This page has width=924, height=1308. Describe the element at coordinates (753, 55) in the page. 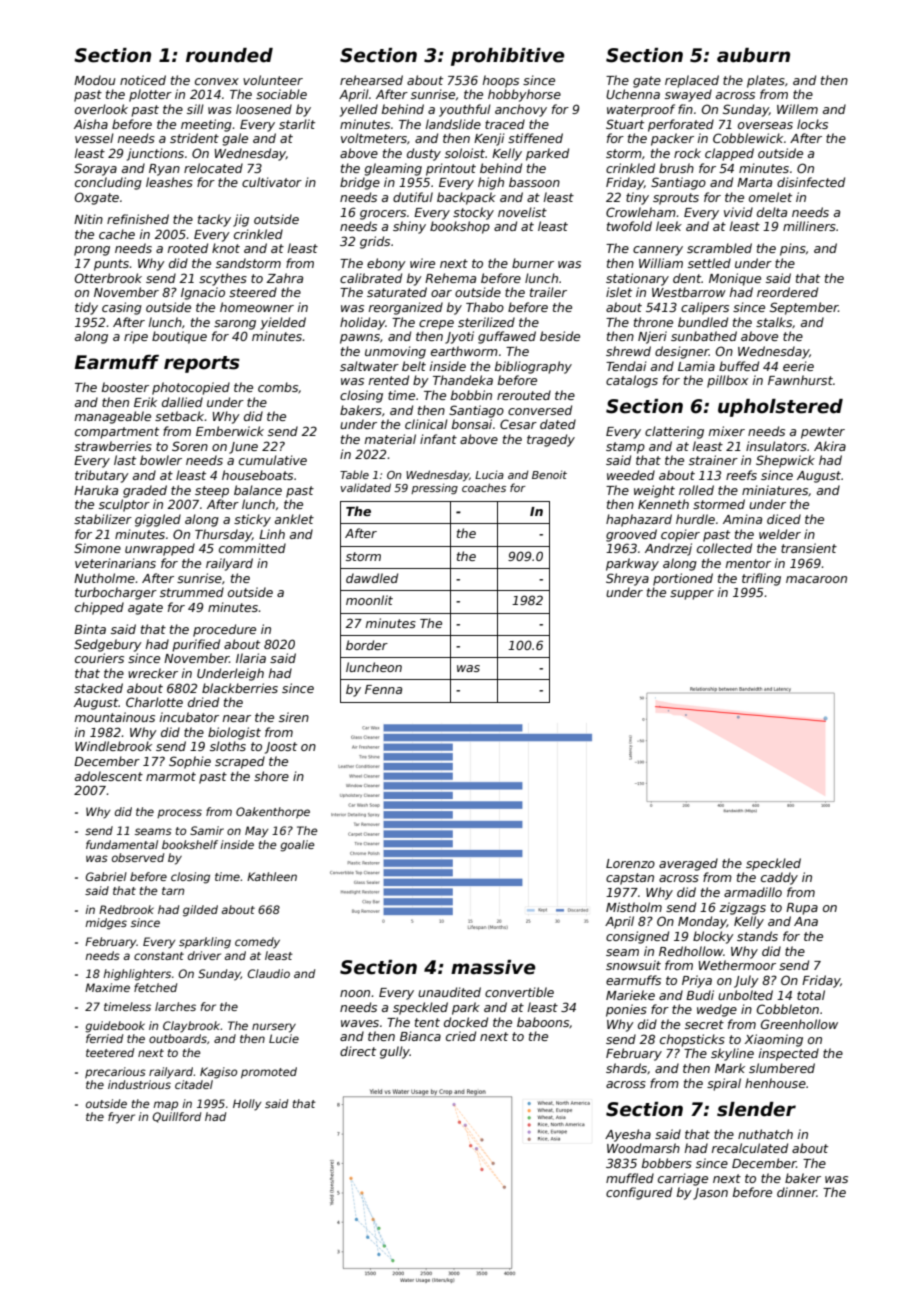

I see `auburn` at that location.
